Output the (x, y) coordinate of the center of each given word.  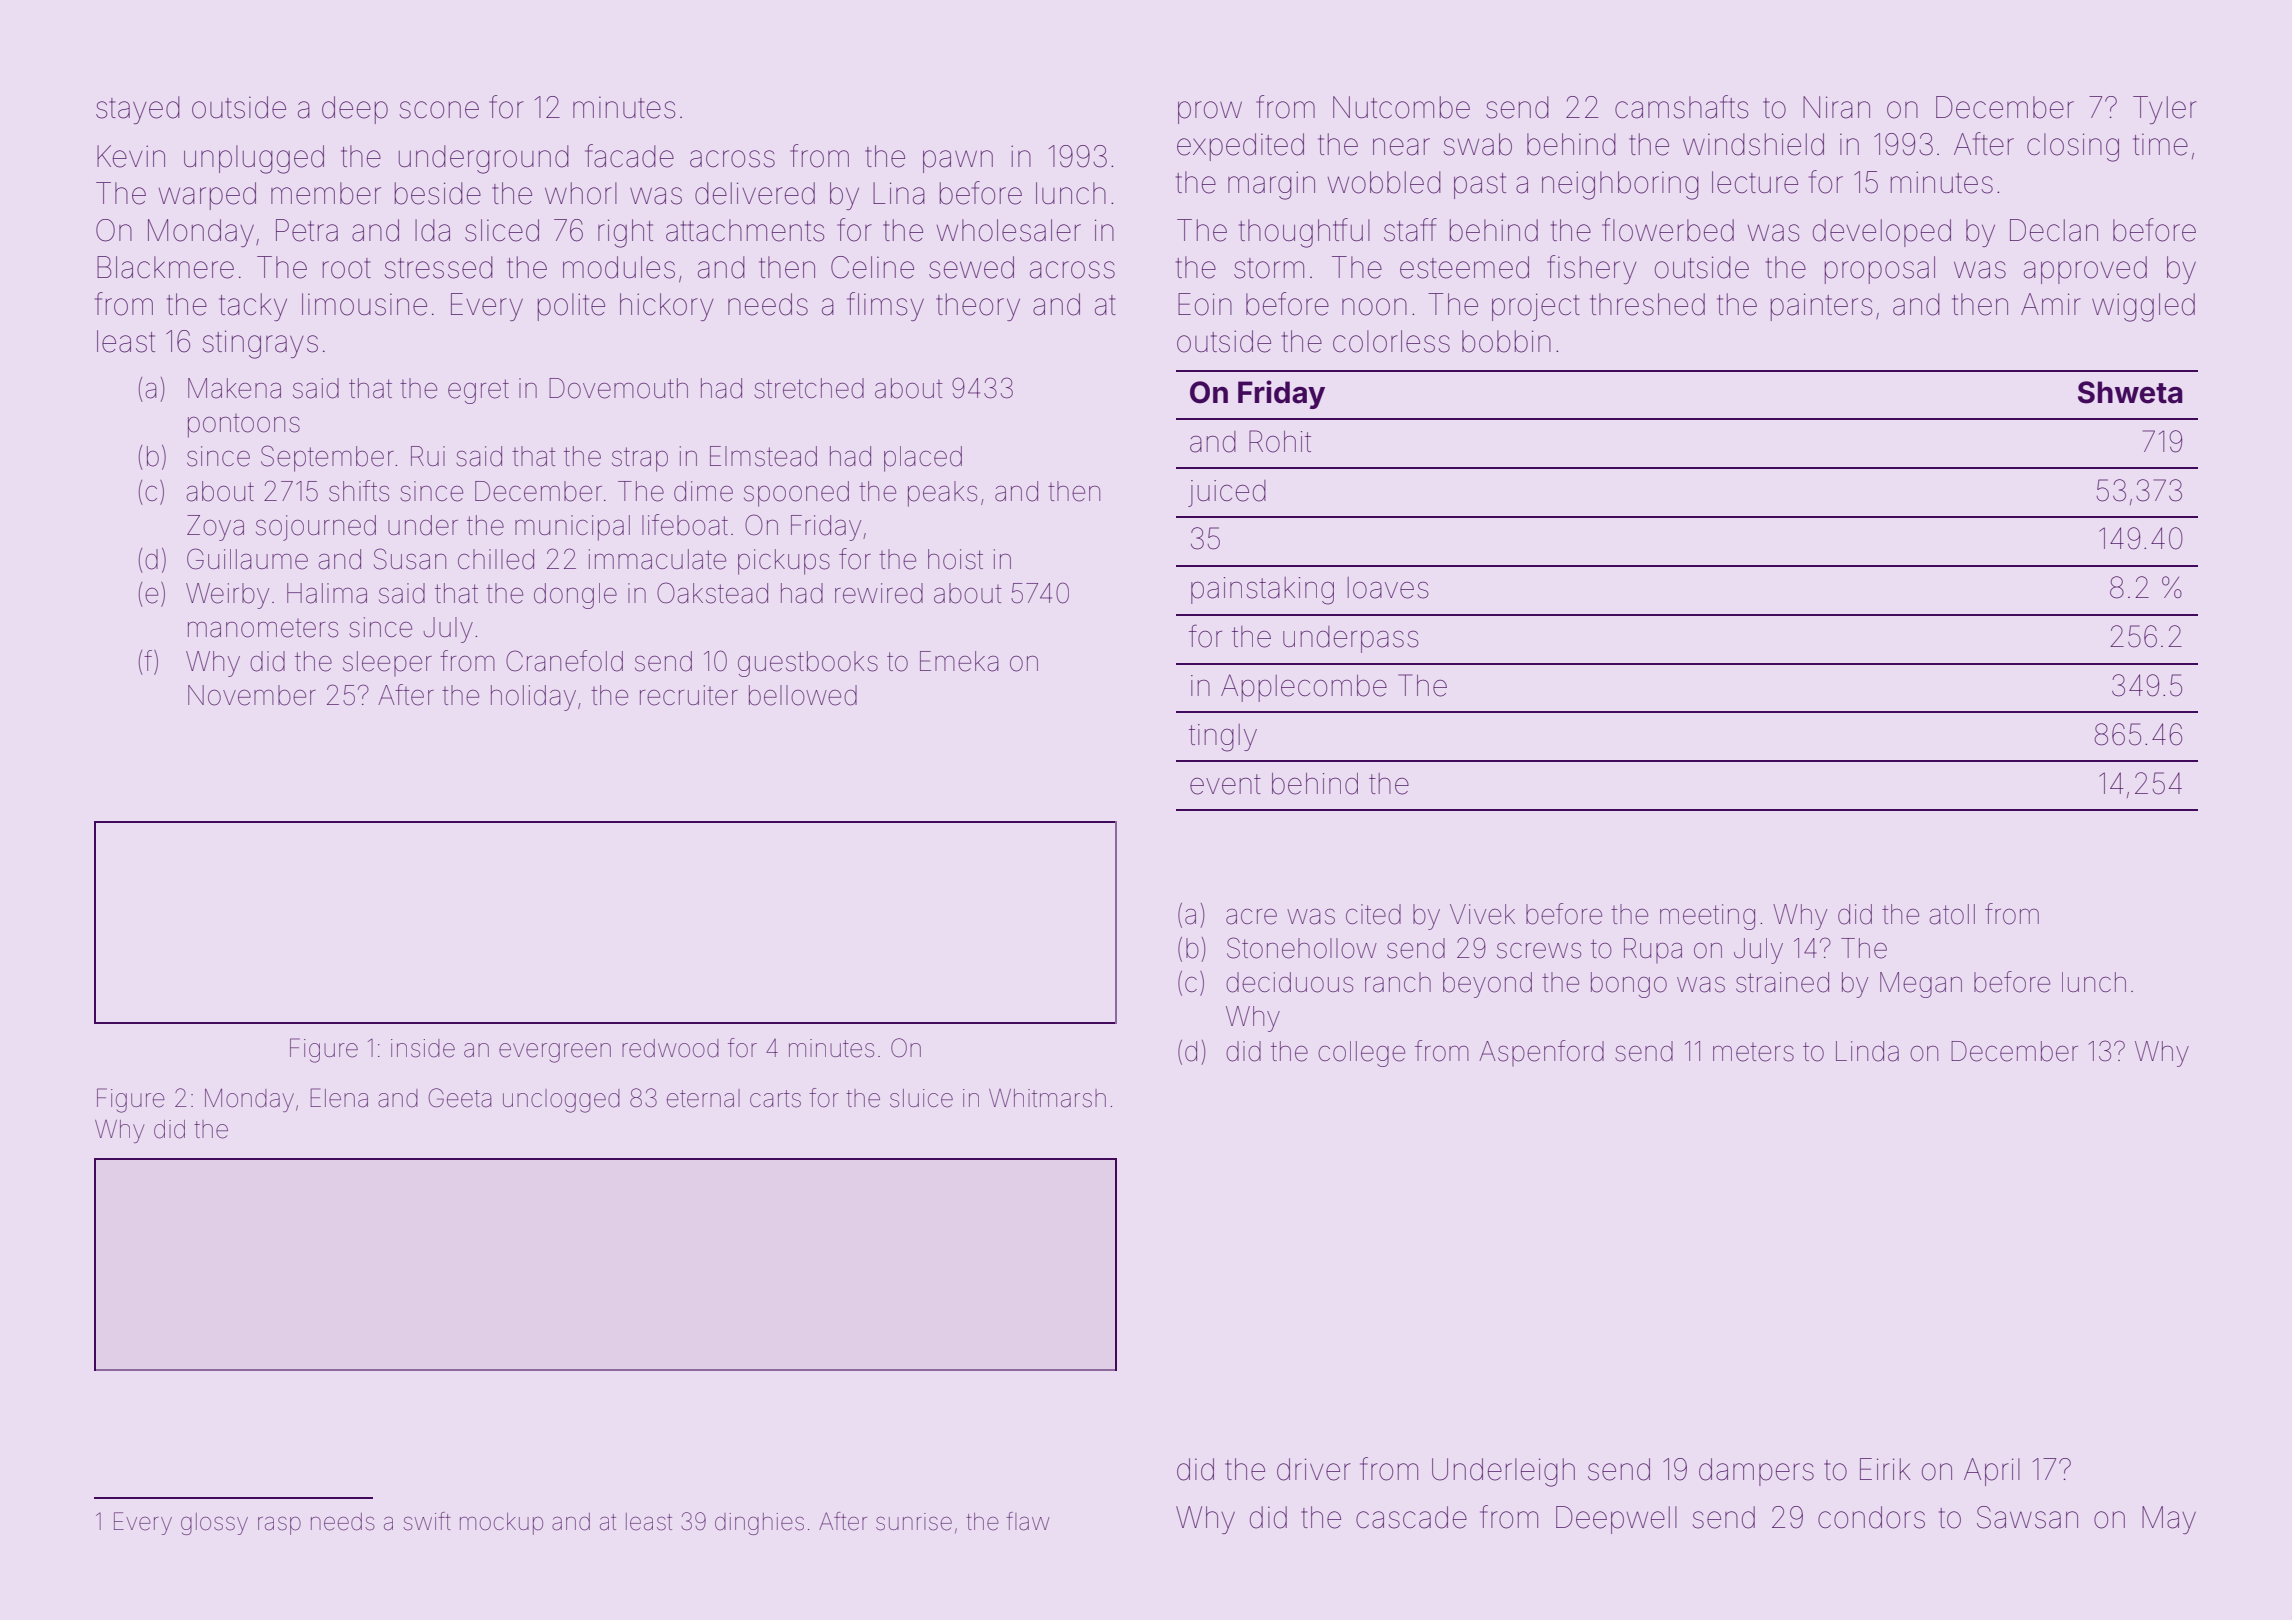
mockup (501, 1524)
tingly (1223, 738)
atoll (1952, 914)
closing (2073, 147)
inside (423, 1048)
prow (1210, 112)
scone (439, 110)
